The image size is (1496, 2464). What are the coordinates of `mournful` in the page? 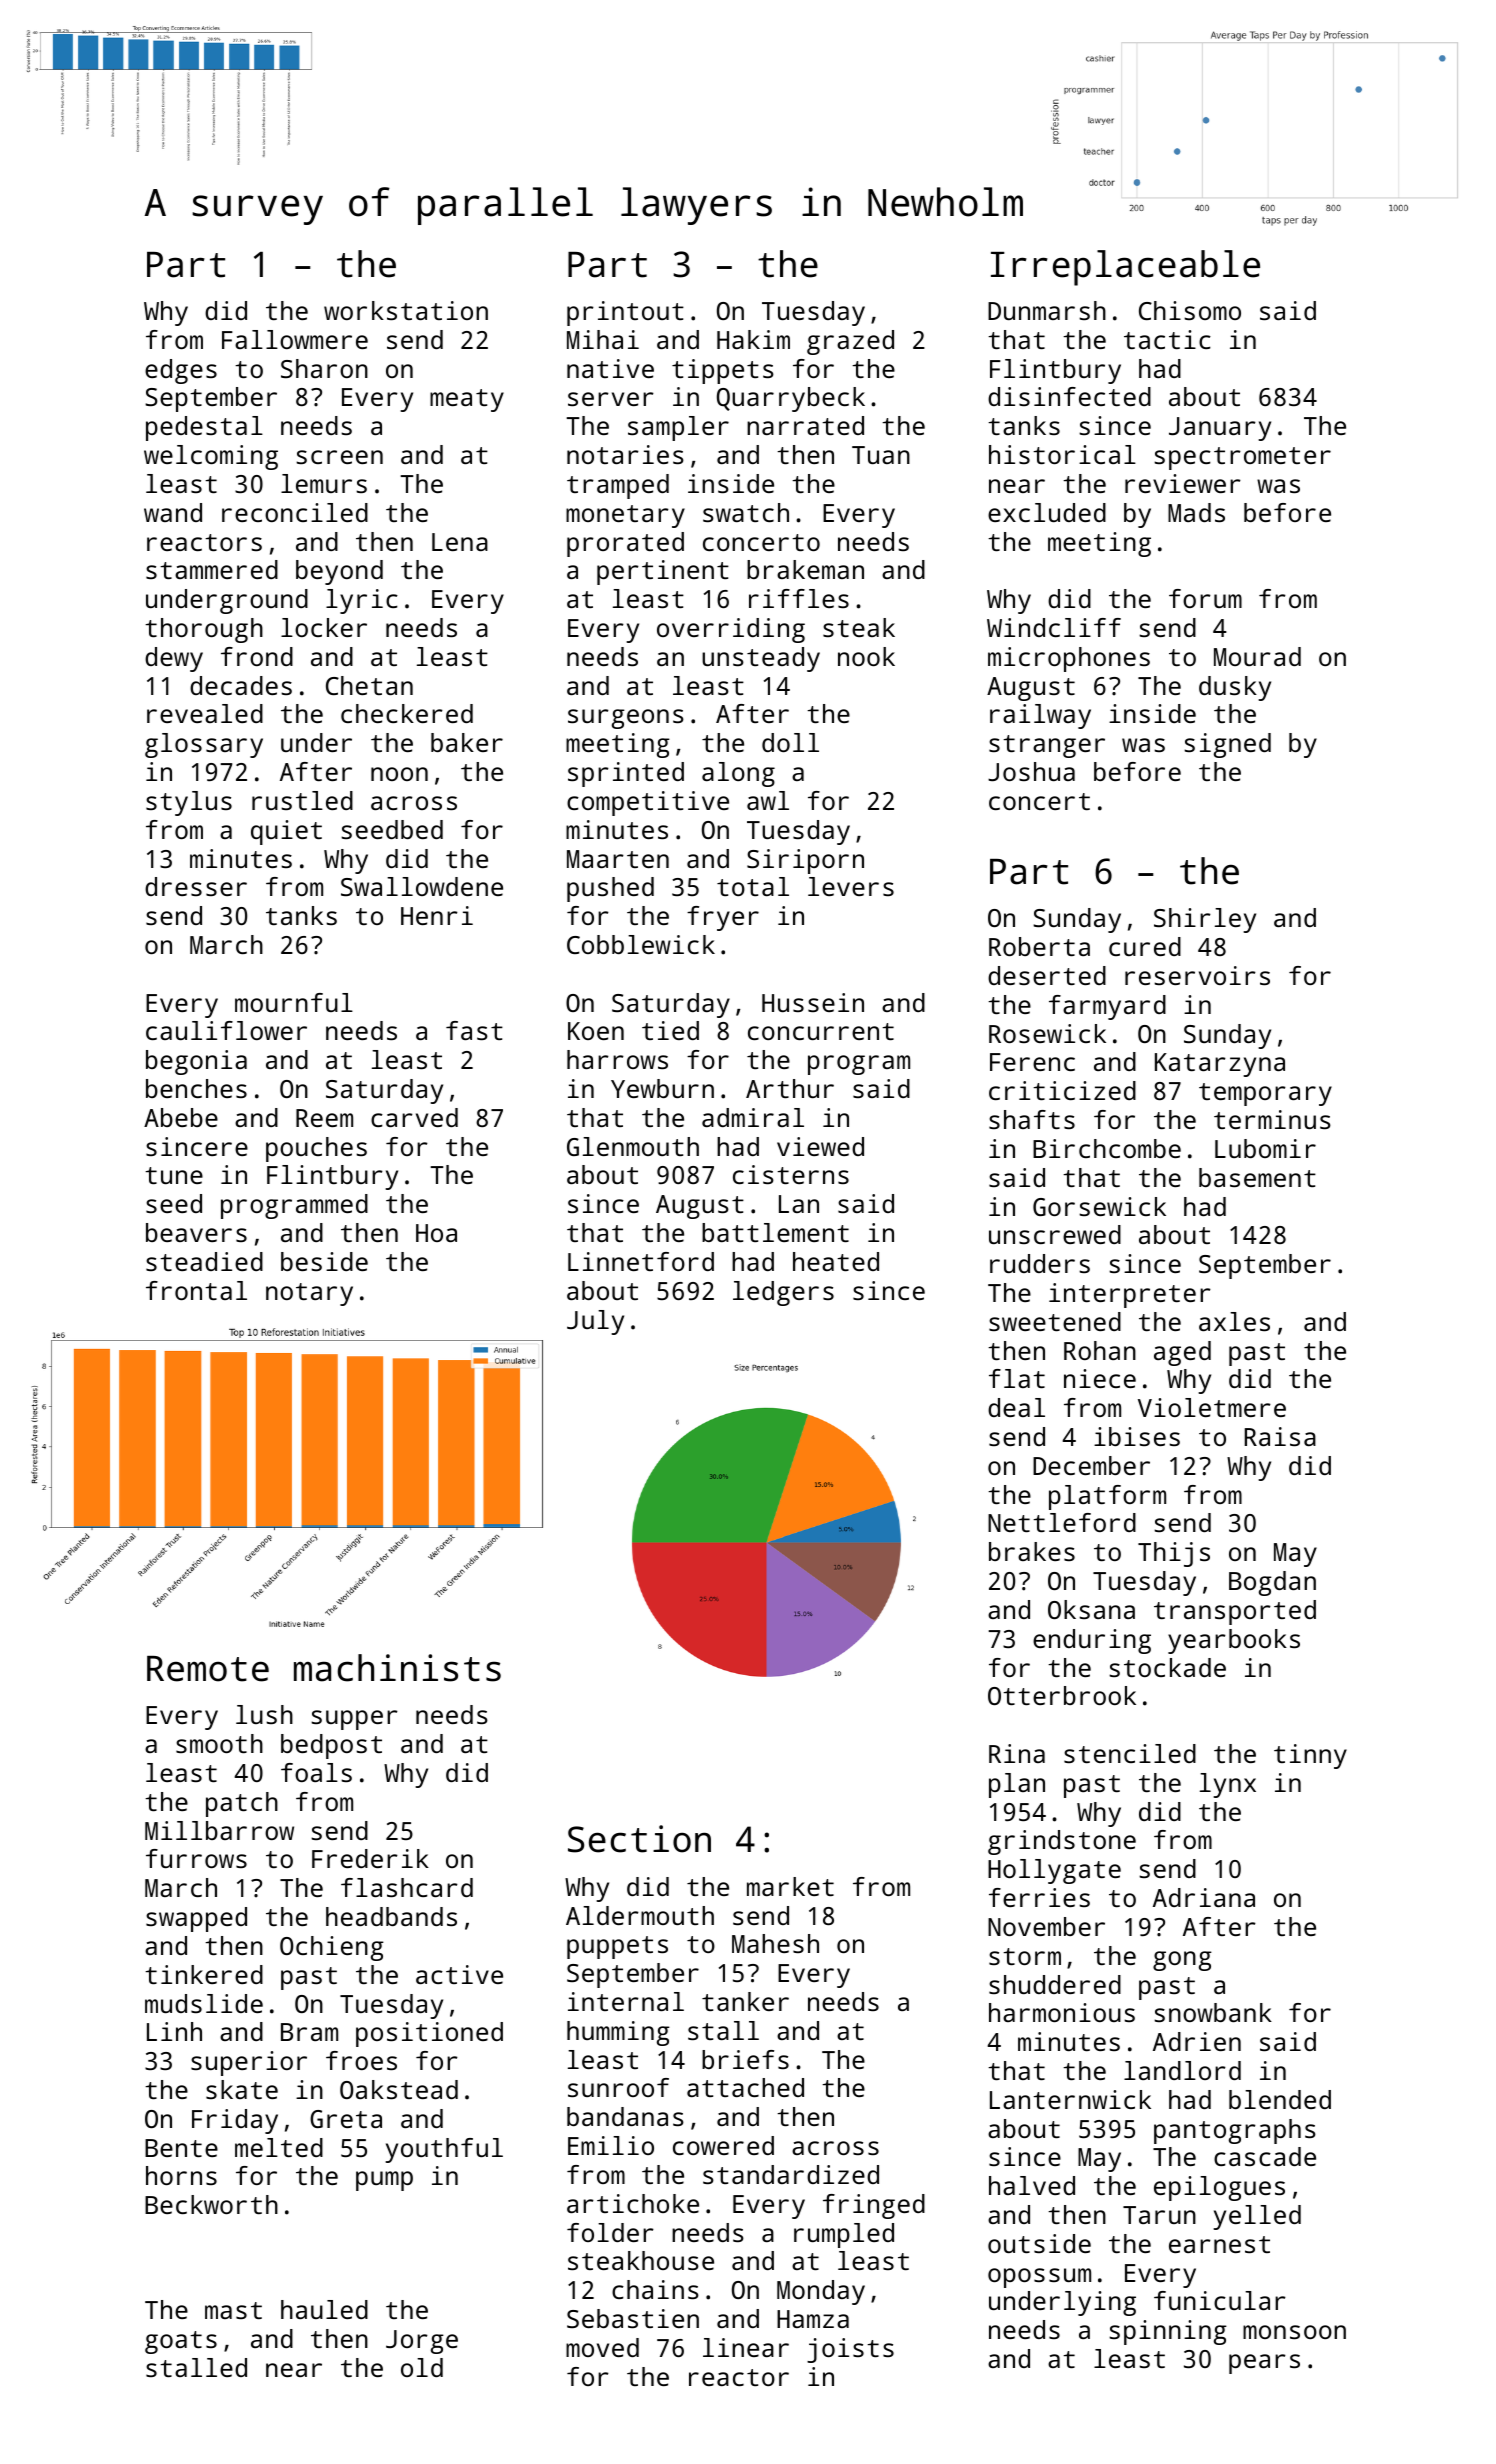 It's located at (294, 1002).
